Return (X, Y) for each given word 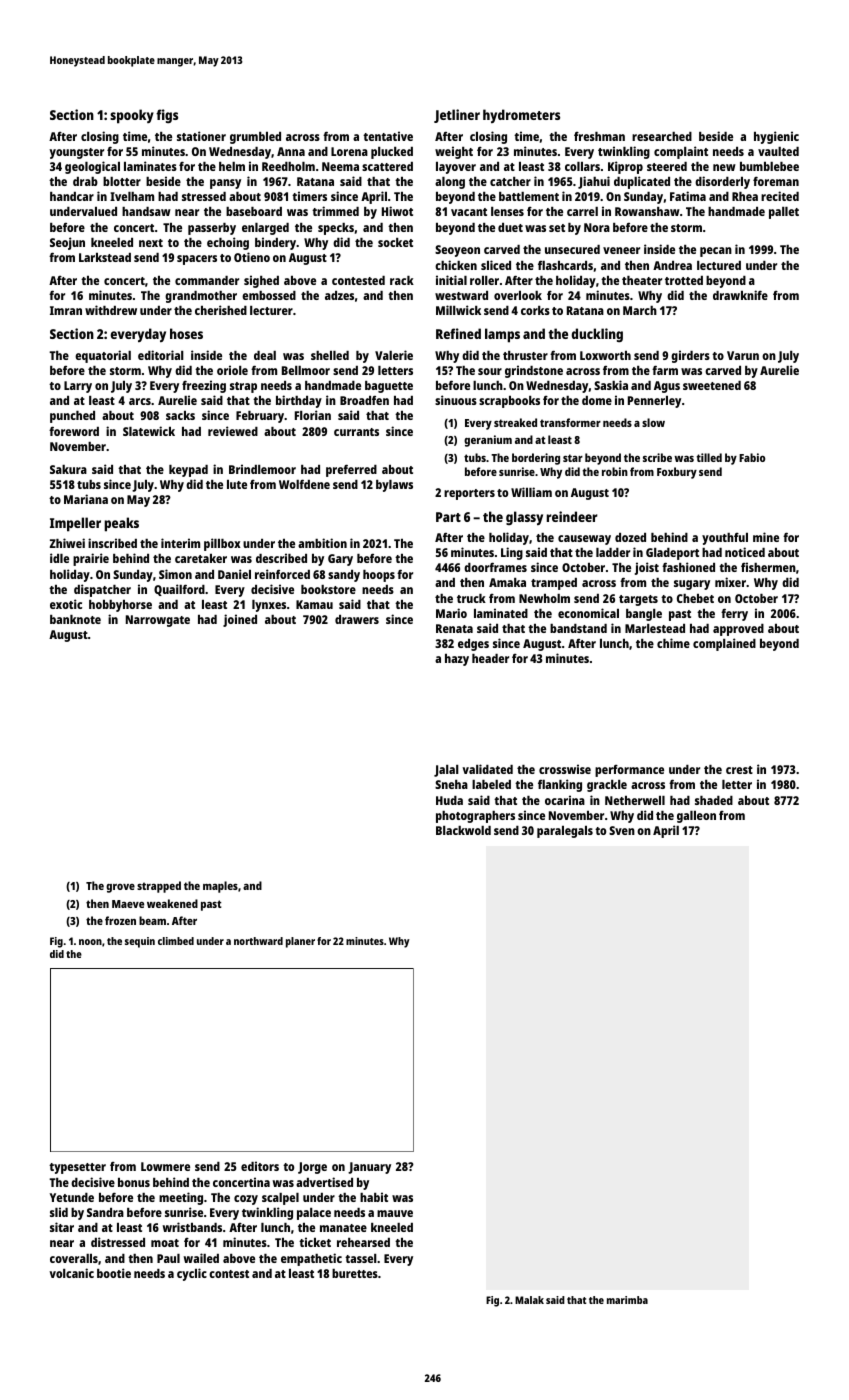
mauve (395, 1213)
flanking (560, 785)
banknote (75, 619)
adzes (339, 295)
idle (59, 558)
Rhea (745, 196)
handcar (72, 196)
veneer (621, 250)
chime (673, 643)
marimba (627, 1300)
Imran (66, 310)
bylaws (394, 486)
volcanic (71, 1273)
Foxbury (677, 473)
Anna (291, 151)
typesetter (77, 1168)
